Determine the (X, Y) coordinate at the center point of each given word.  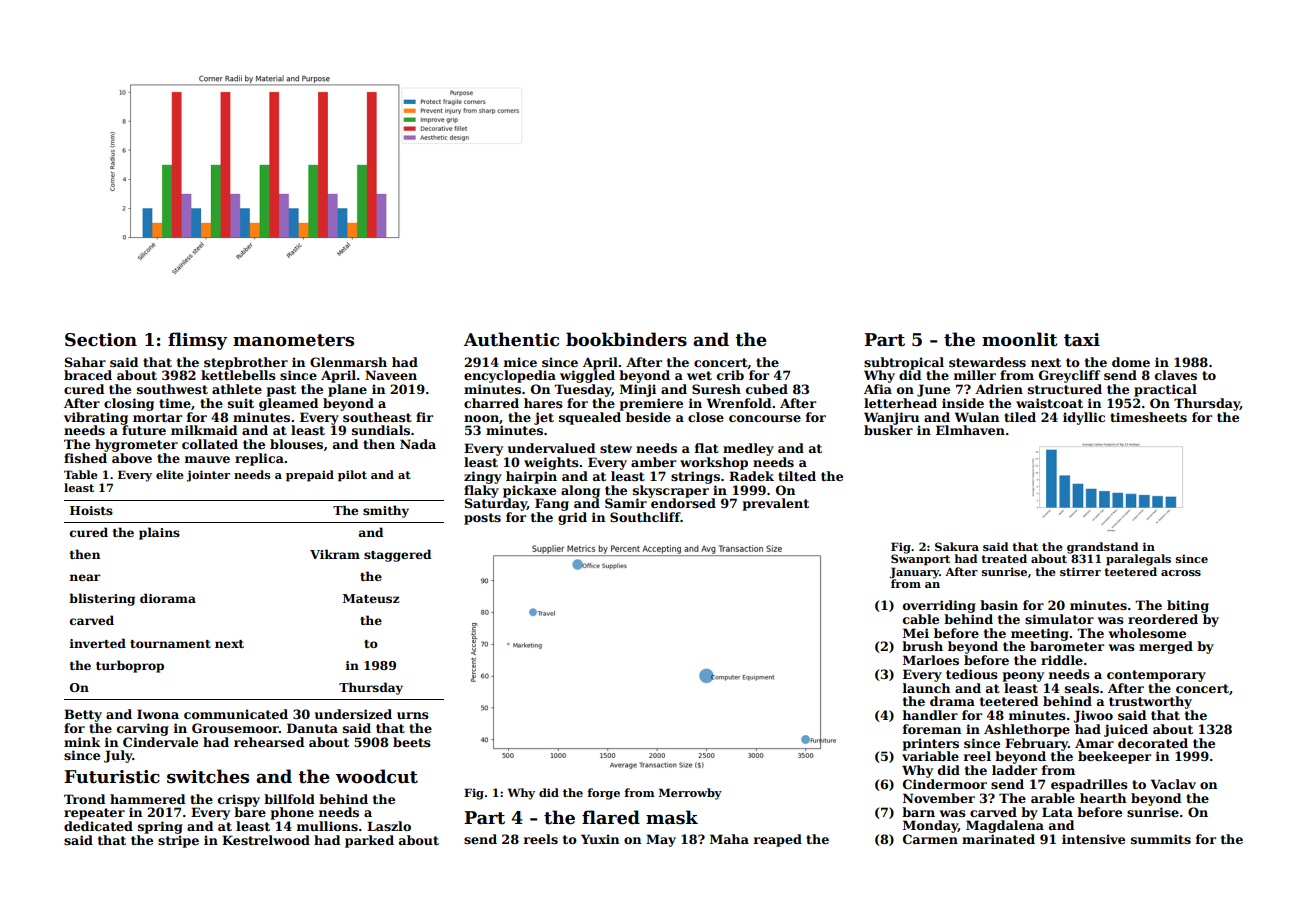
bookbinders (626, 339)
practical (1165, 390)
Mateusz (371, 598)
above (132, 458)
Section (101, 340)
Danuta (312, 728)
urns (413, 715)
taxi (1082, 340)
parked (369, 841)
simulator (1059, 619)
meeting (1040, 634)
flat (707, 448)
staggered (397, 555)
